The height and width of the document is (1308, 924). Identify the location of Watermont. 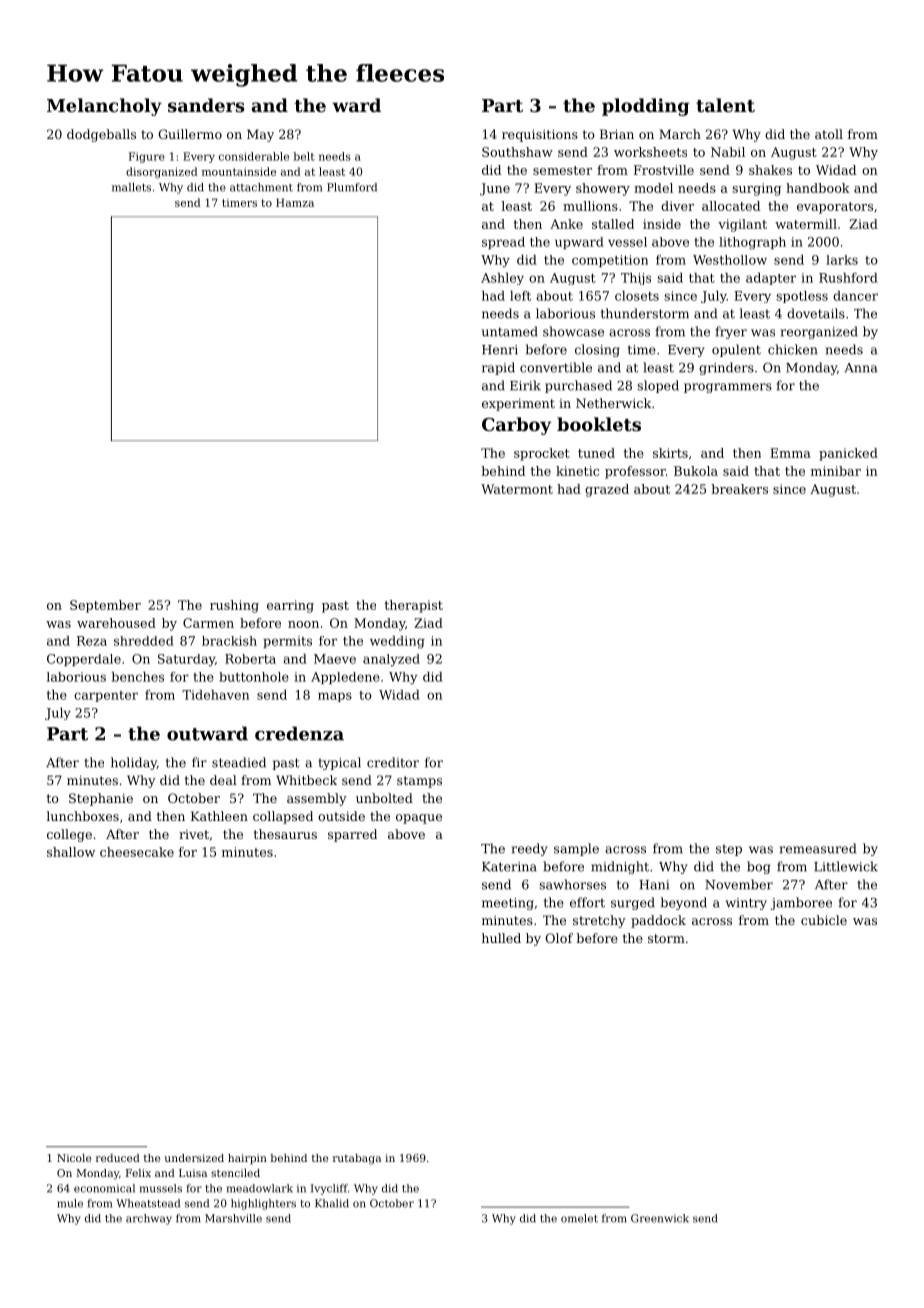
(517, 489).
